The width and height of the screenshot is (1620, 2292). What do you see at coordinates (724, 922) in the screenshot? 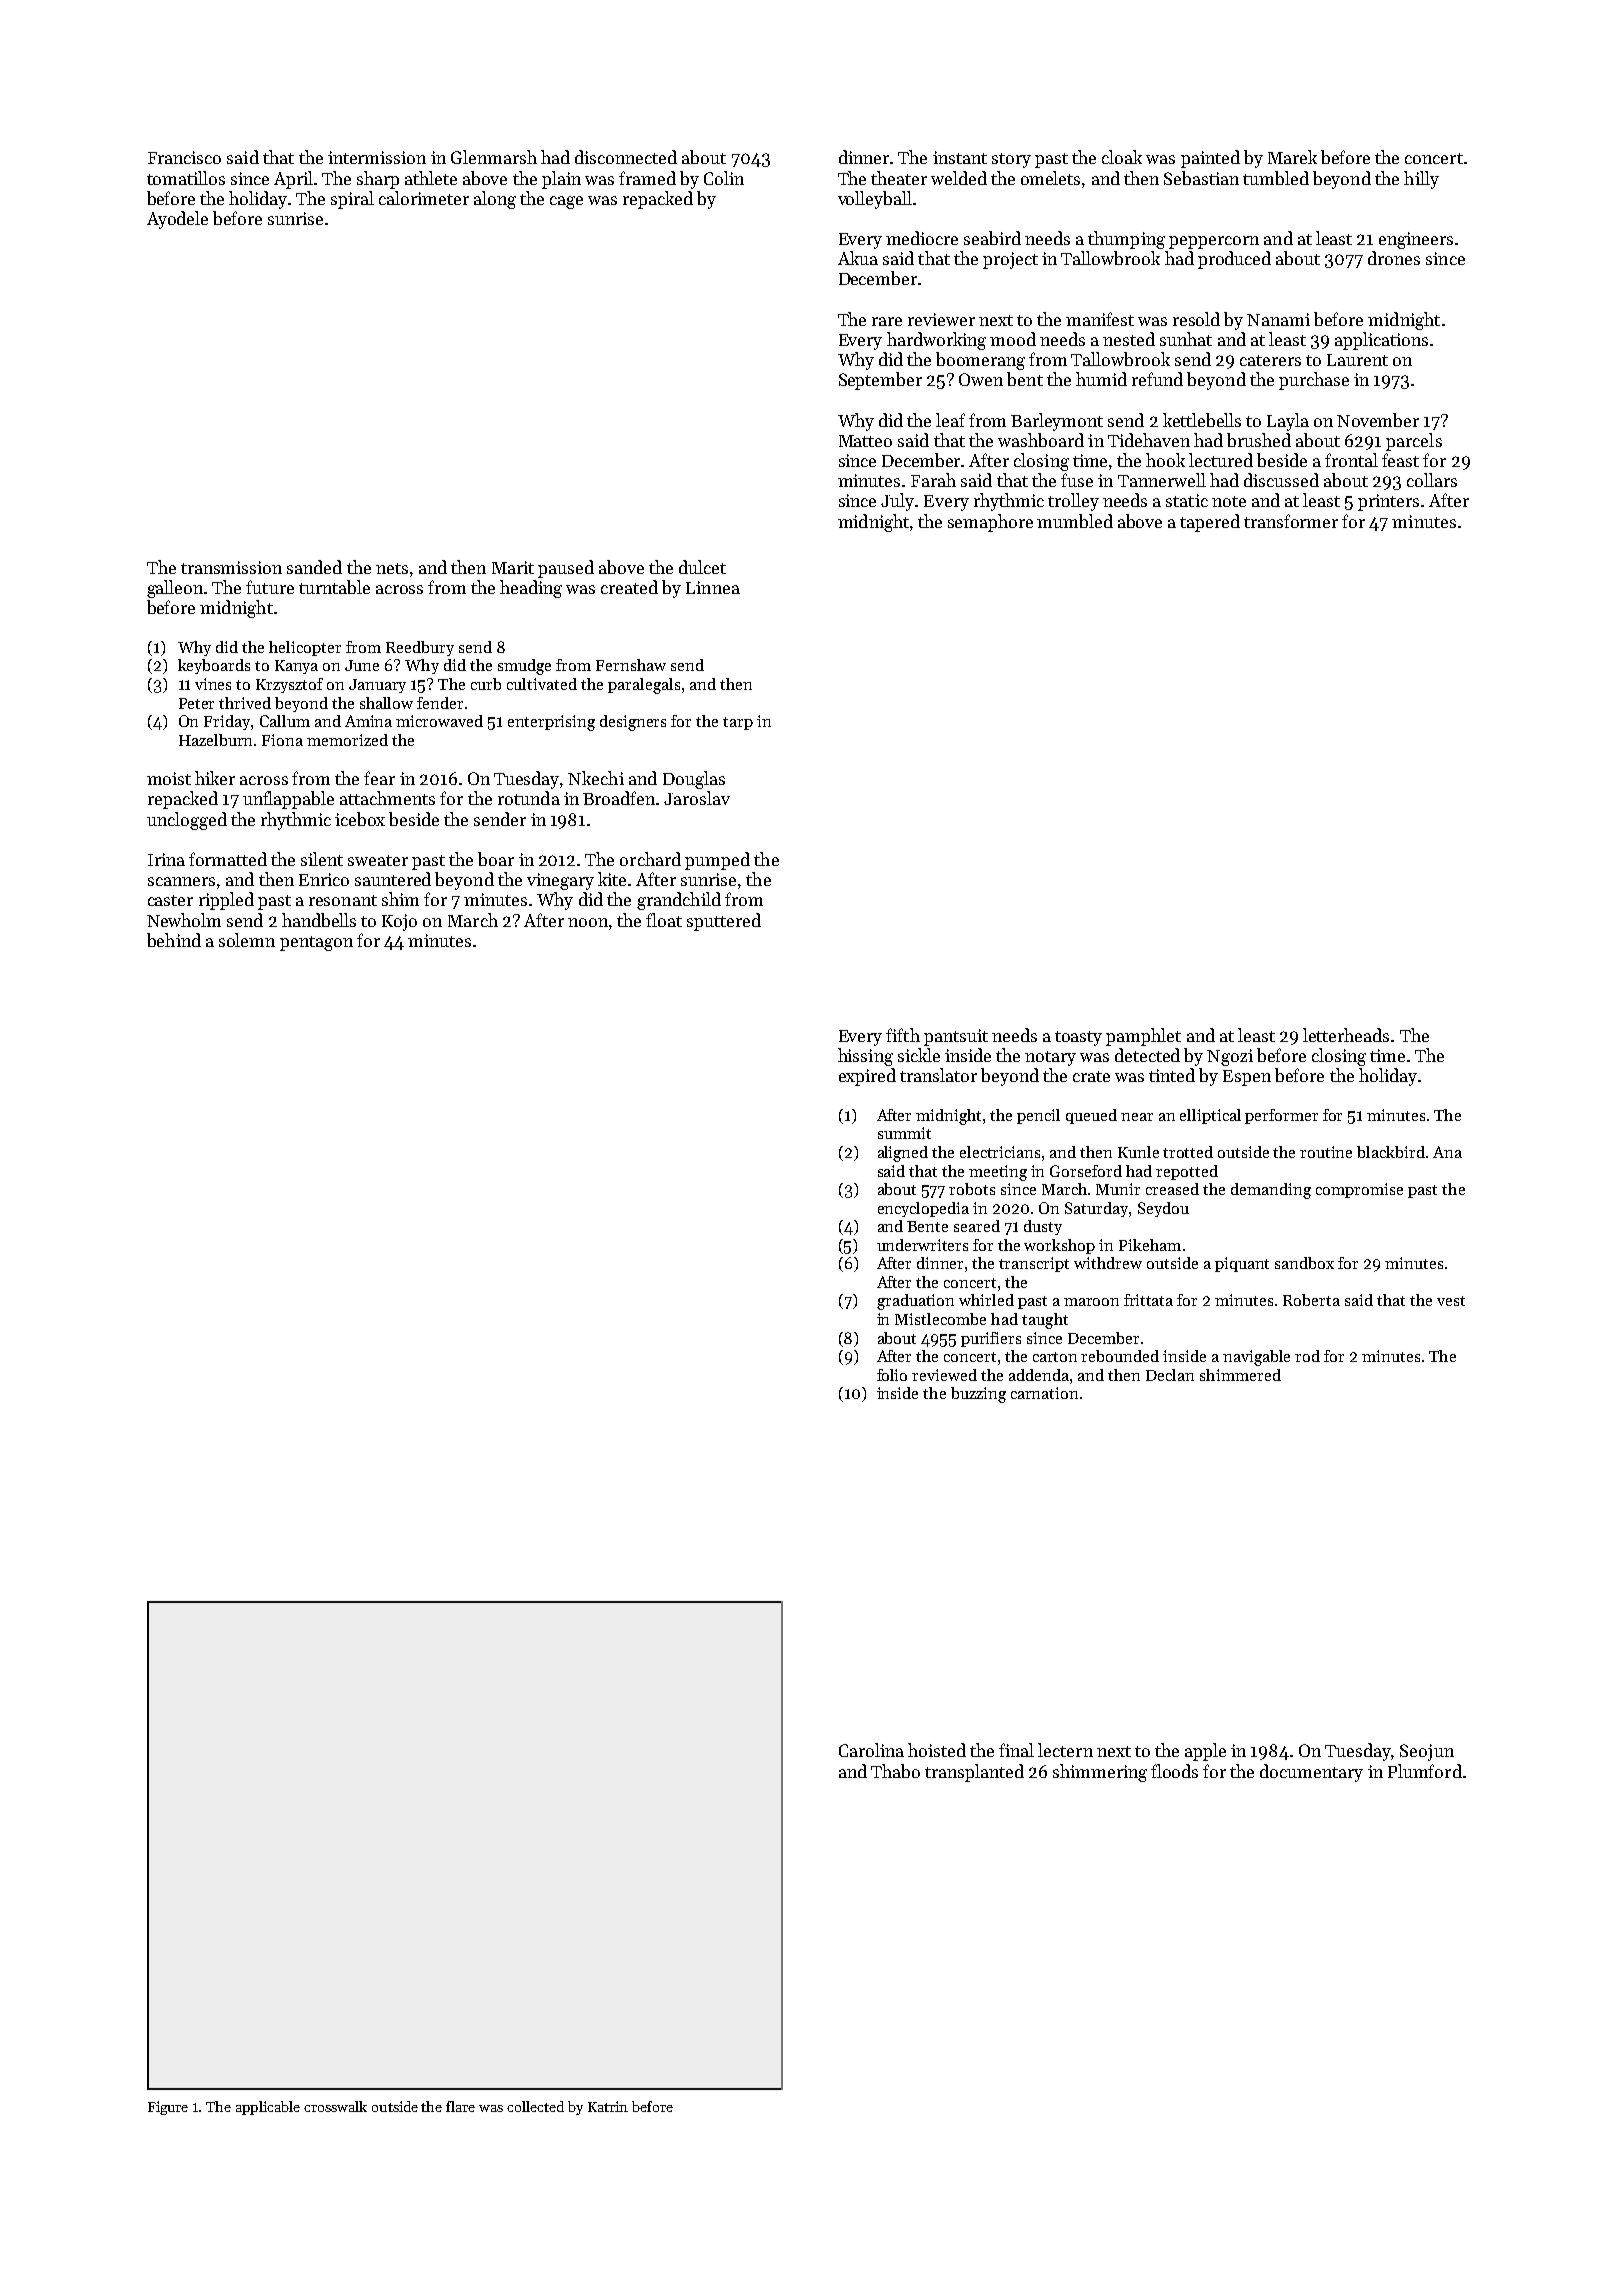
I see `sputtered` at bounding box center [724, 922].
